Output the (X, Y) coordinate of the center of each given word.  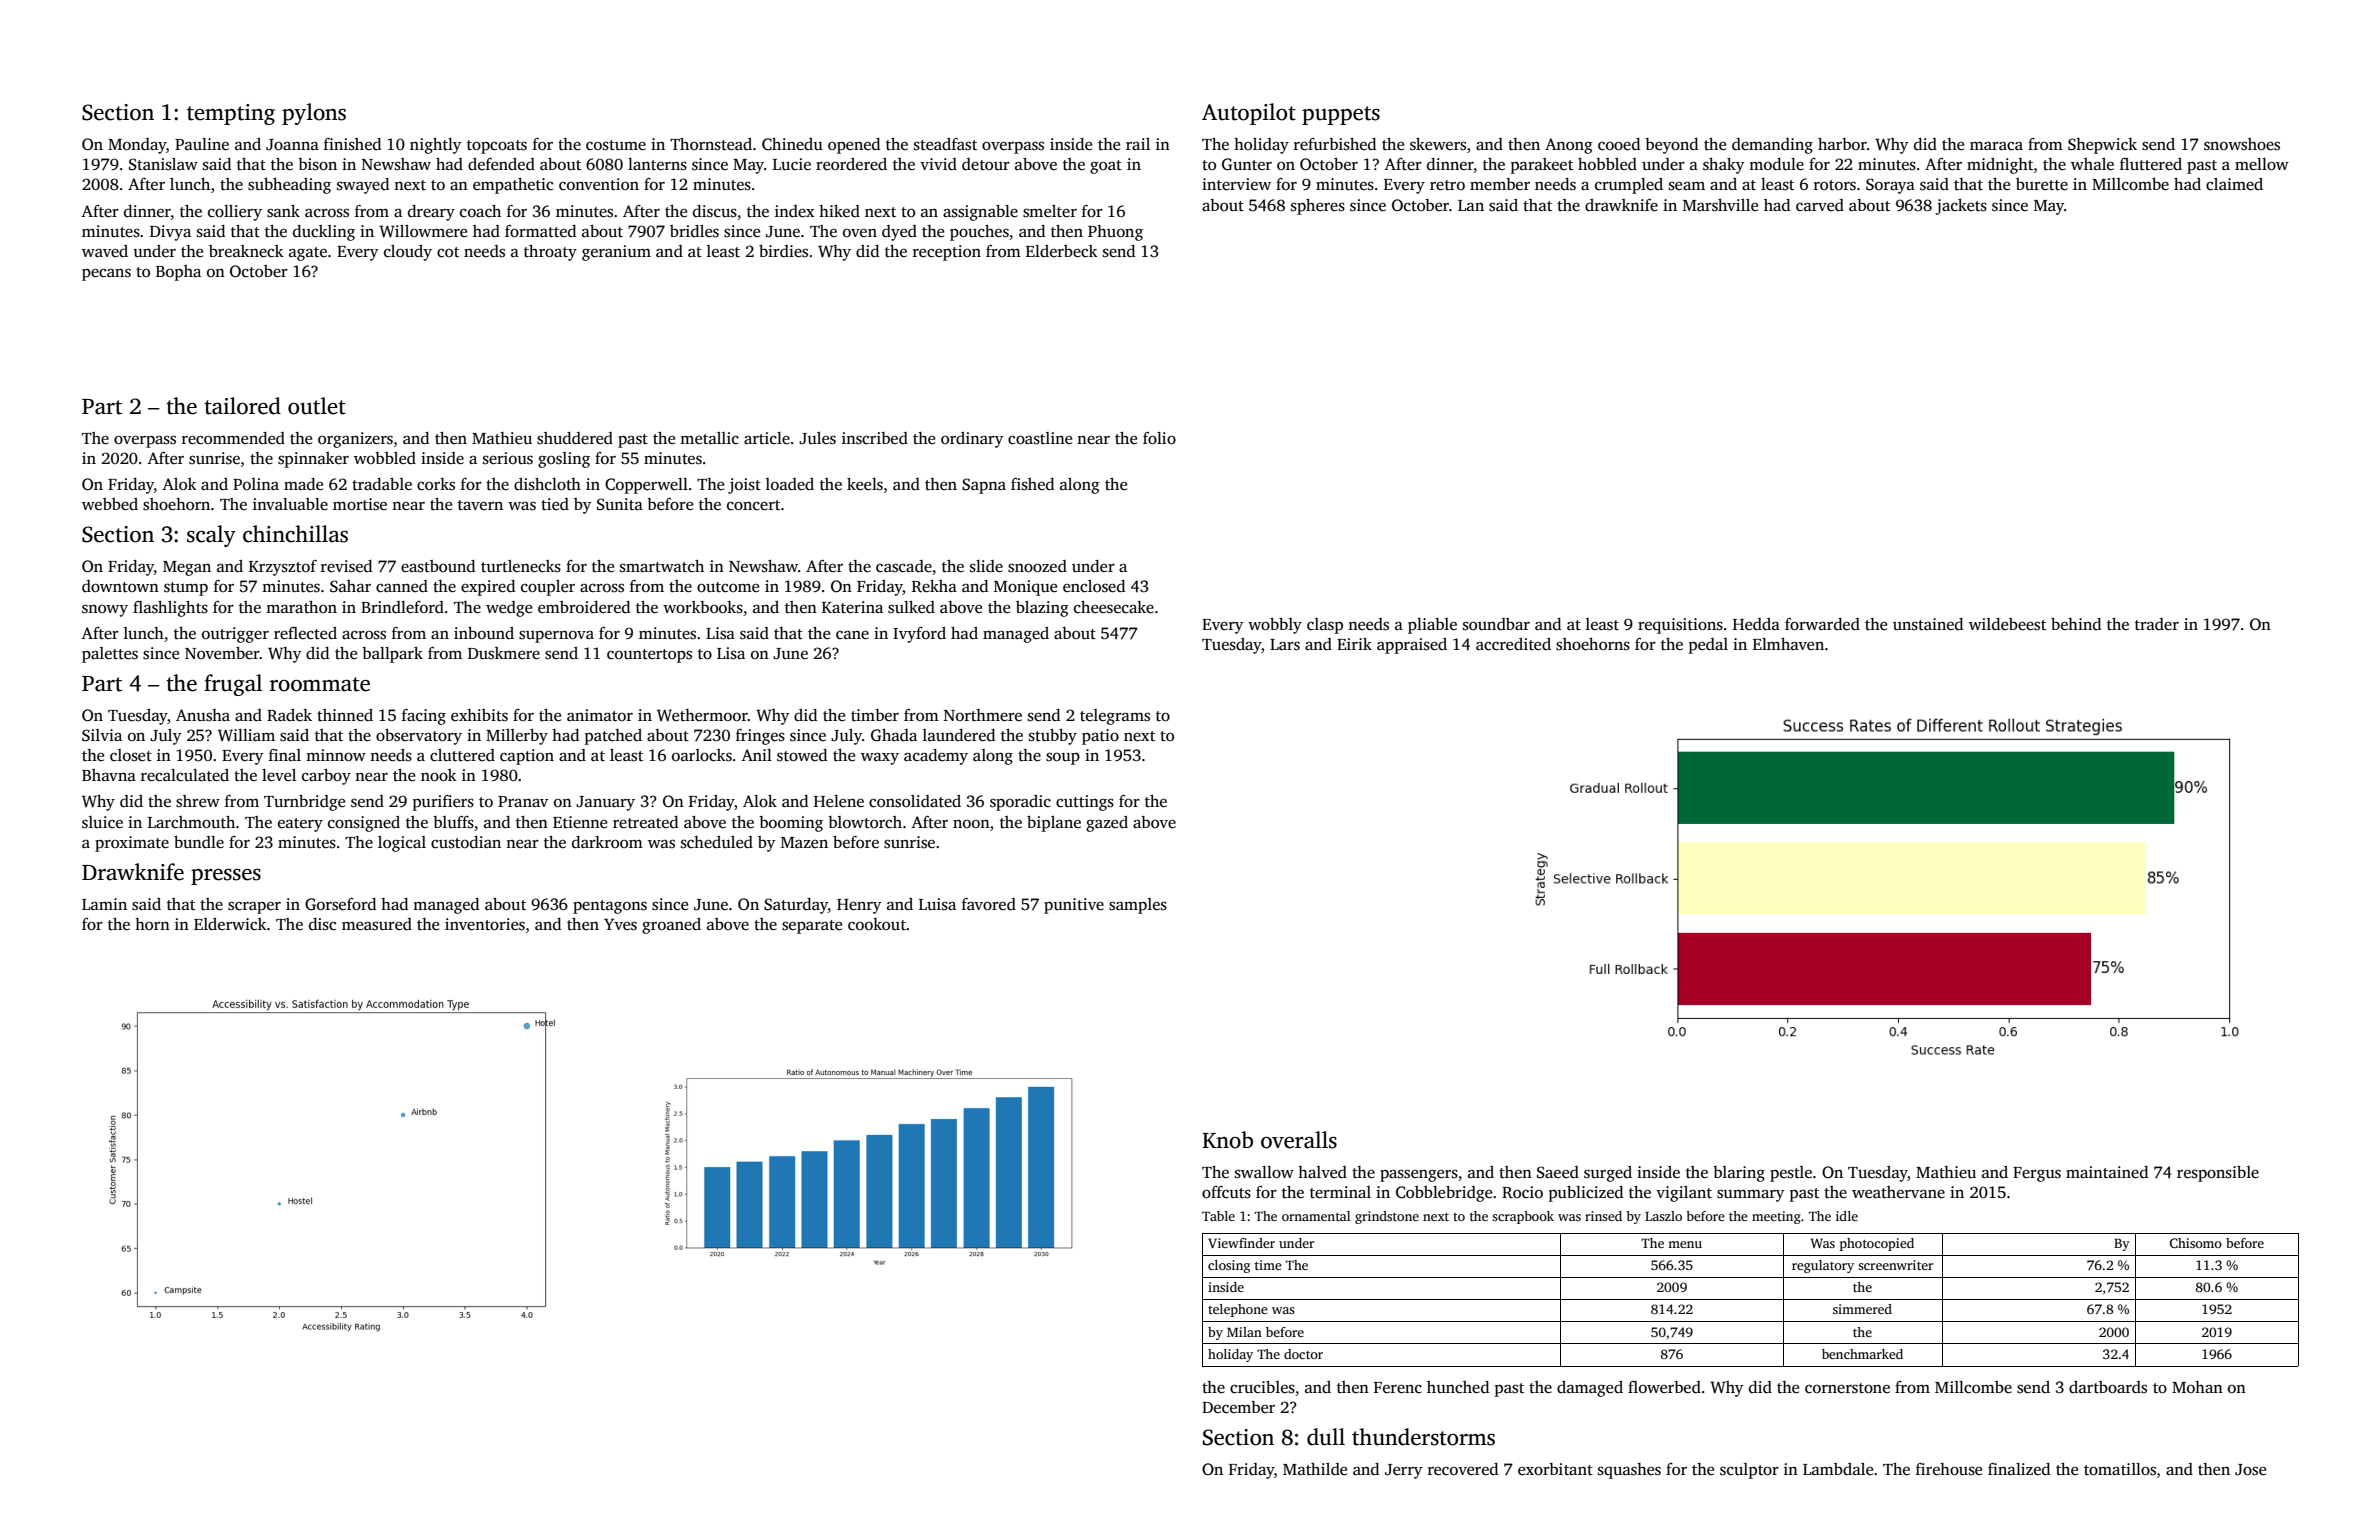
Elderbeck (1062, 251)
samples (1138, 906)
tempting (231, 114)
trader (2157, 624)
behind (2076, 624)
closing (1229, 1266)
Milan (1244, 1332)
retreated (645, 822)
